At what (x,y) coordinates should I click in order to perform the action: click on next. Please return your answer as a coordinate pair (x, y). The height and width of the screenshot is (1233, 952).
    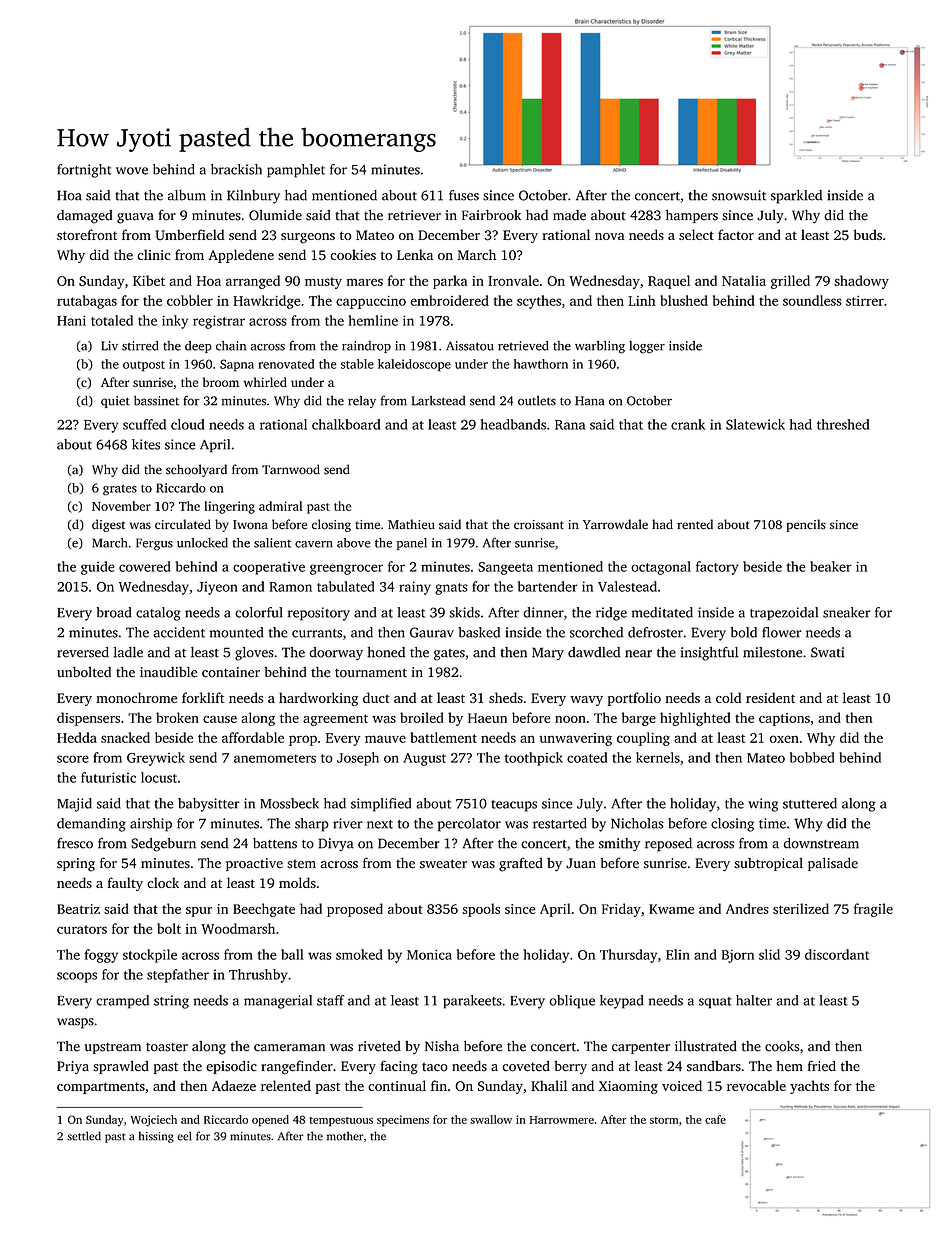
    Looking at the image, I should click on (380, 824).
